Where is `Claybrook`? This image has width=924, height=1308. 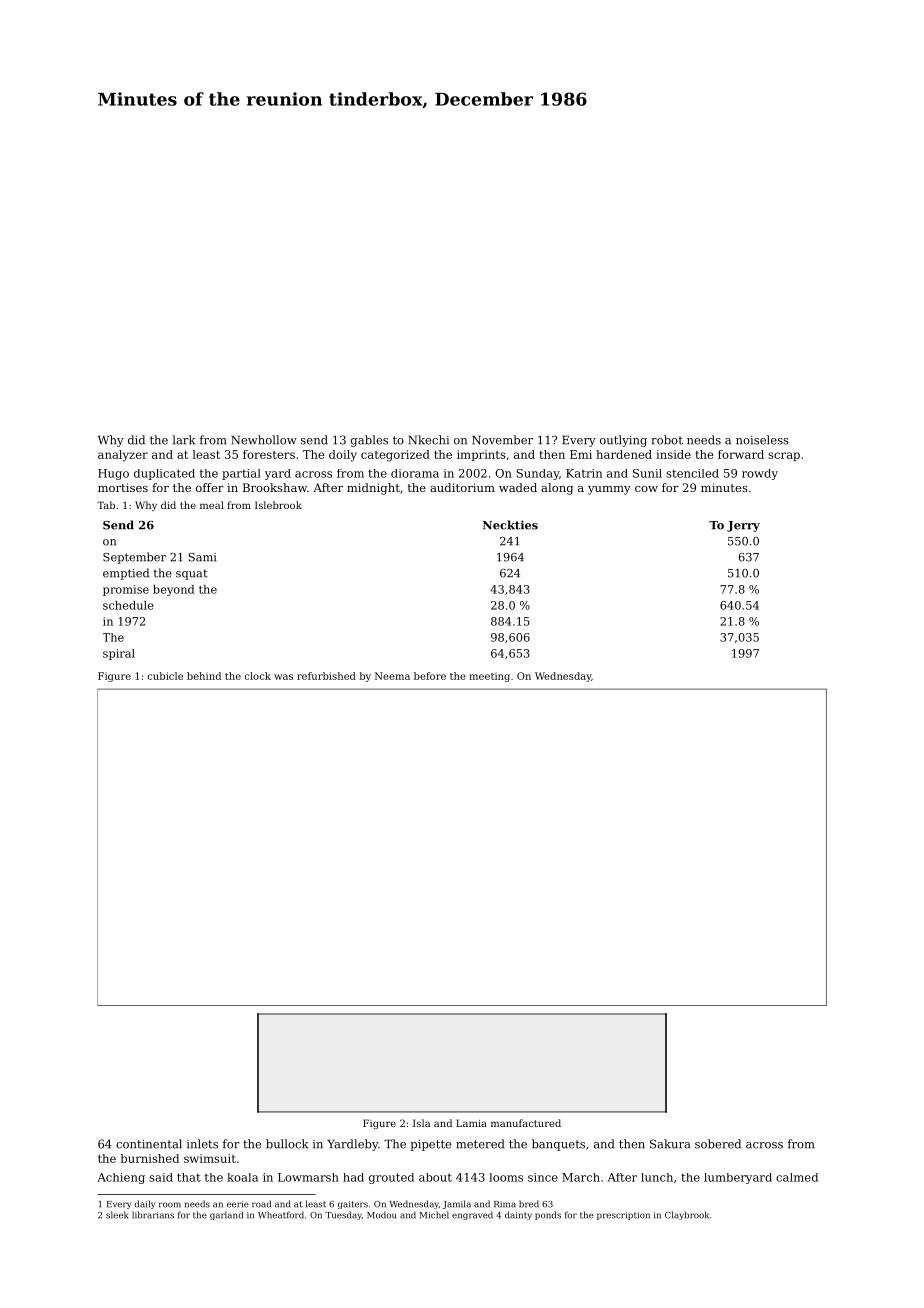
Claybrook is located at coordinates (687, 1215).
